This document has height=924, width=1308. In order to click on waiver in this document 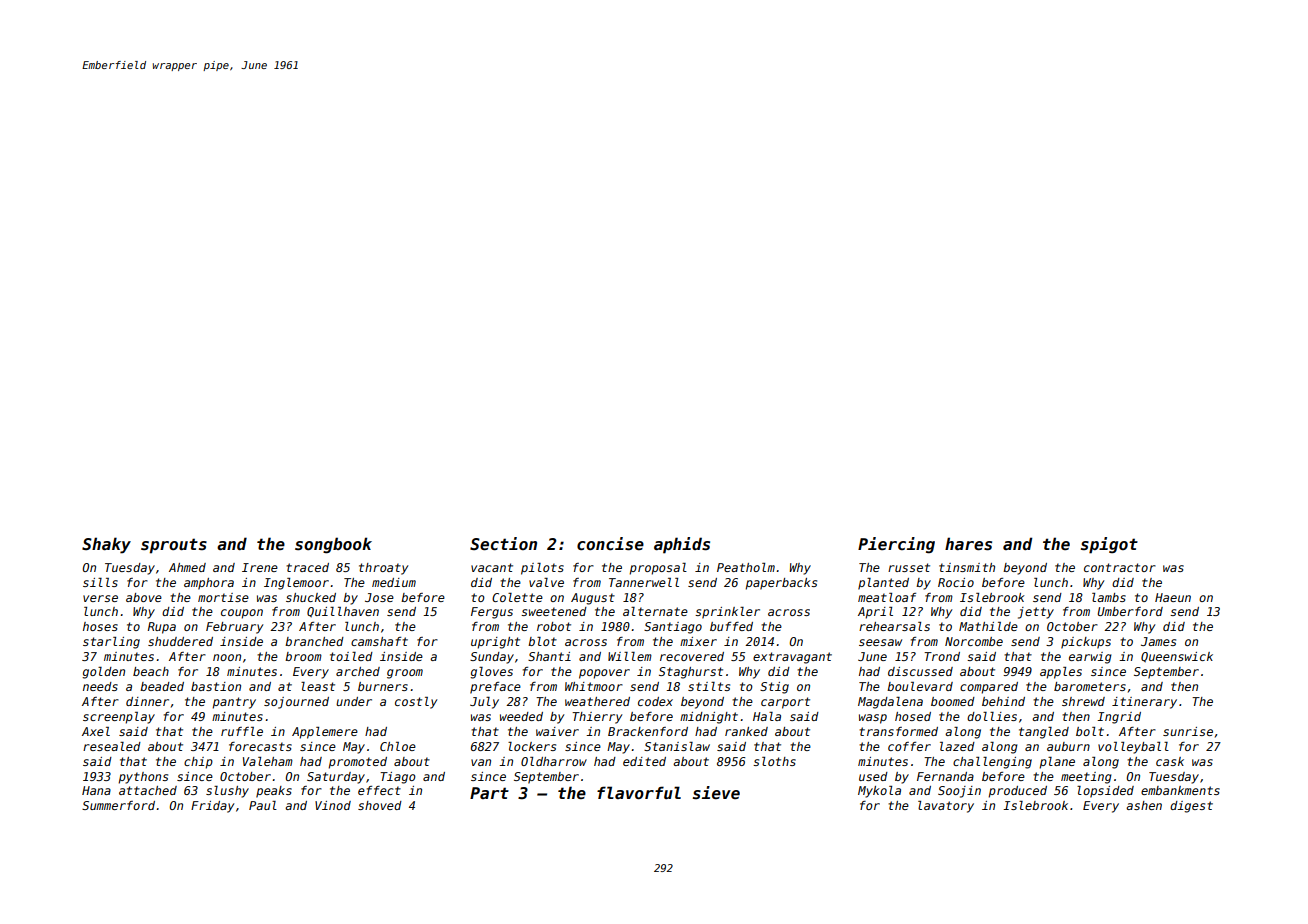, I will do `click(557, 731)`.
